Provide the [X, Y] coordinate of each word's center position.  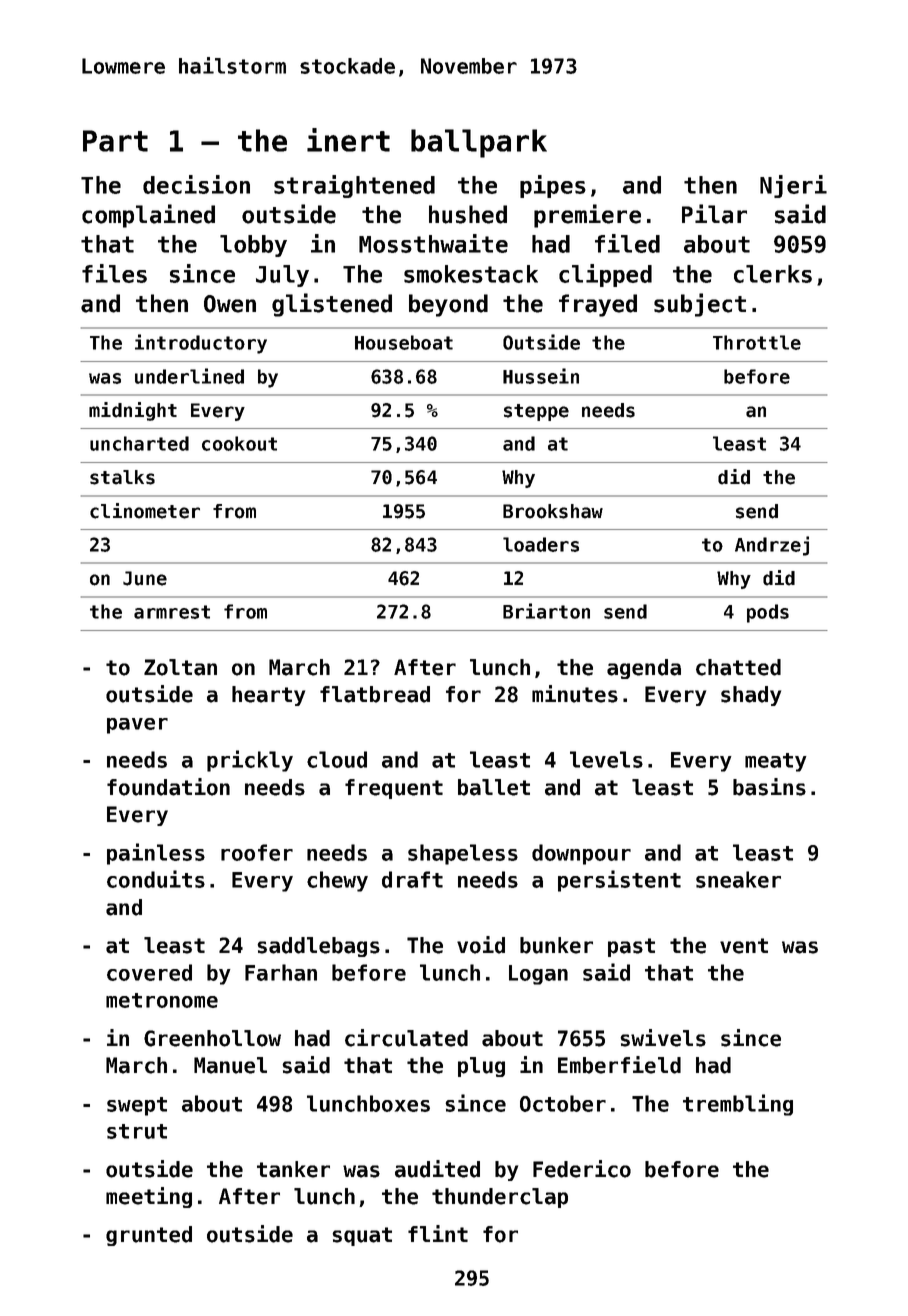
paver [137, 726]
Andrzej [772, 546]
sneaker [738, 879]
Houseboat [404, 342]
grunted [149, 1236]
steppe [536, 412]
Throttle [757, 342]
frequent [394, 789]
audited [437, 1169]
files [114, 273]
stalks [122, 477]
